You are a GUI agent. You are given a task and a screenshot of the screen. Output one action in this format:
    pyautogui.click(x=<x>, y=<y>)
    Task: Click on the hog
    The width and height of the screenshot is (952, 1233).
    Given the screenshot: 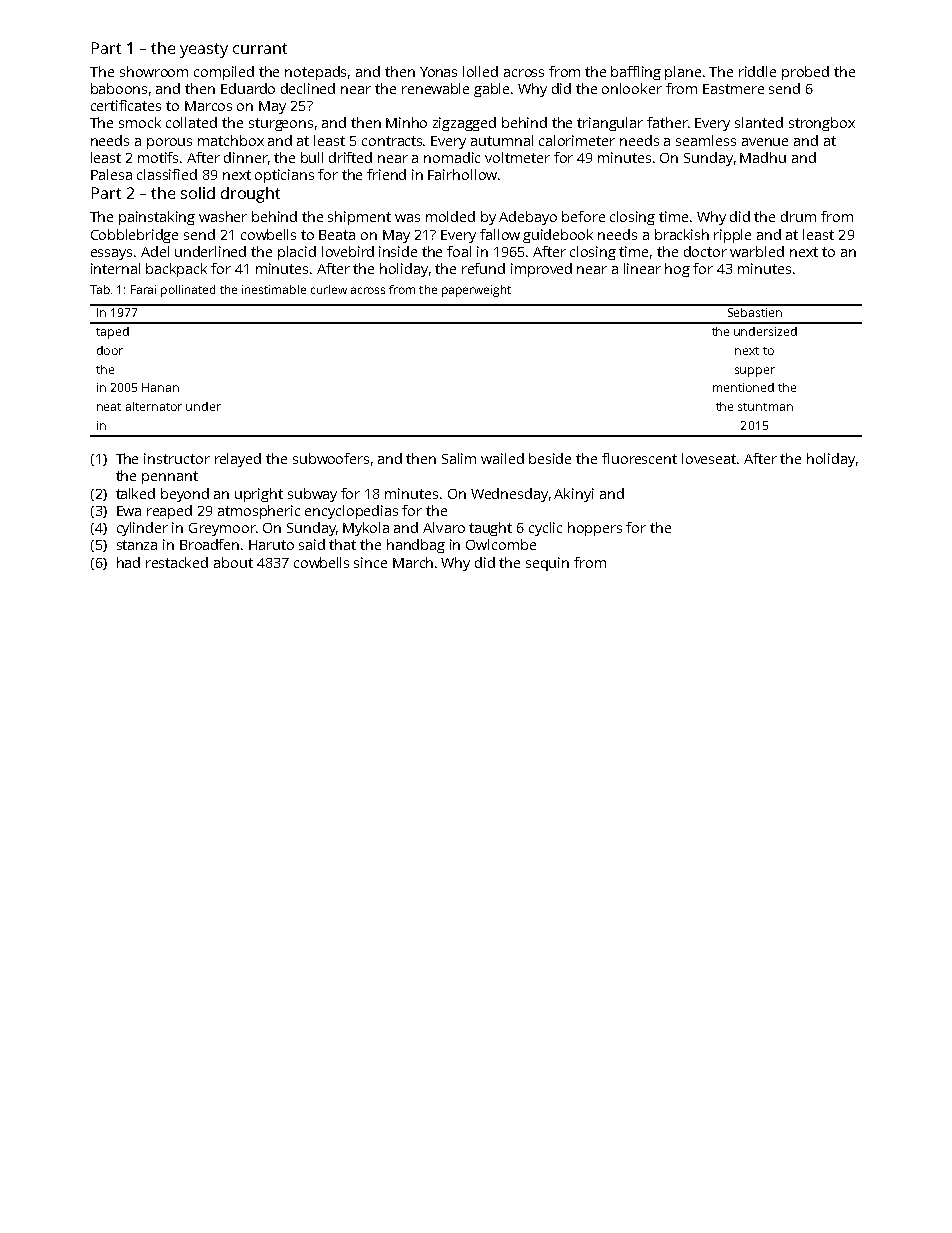 What is the action you would take?
    pyautogui.click(x=677, y=270)
